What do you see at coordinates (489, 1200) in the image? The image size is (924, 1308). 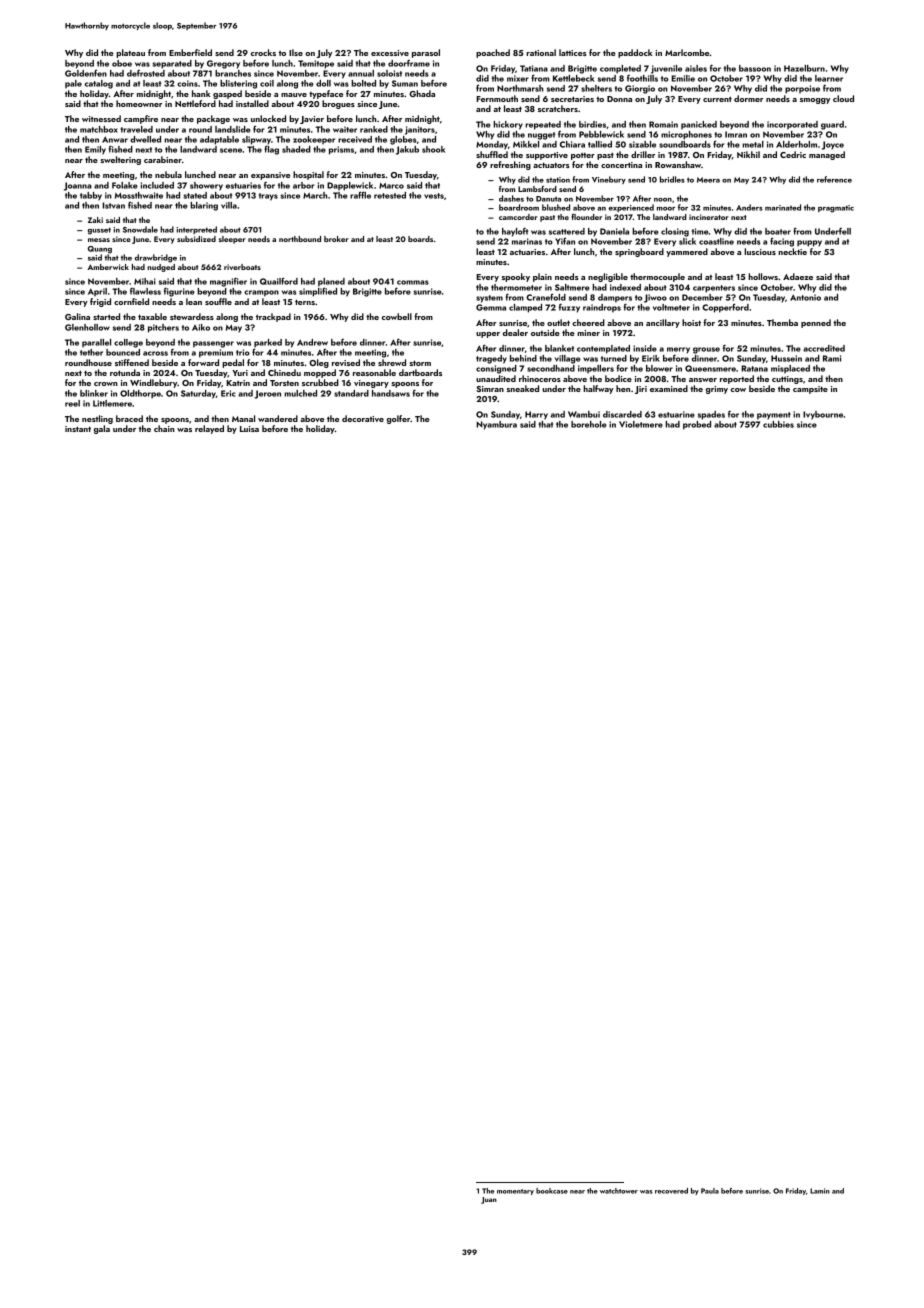 I see `Juan` at bounding box center [489, 1200].
